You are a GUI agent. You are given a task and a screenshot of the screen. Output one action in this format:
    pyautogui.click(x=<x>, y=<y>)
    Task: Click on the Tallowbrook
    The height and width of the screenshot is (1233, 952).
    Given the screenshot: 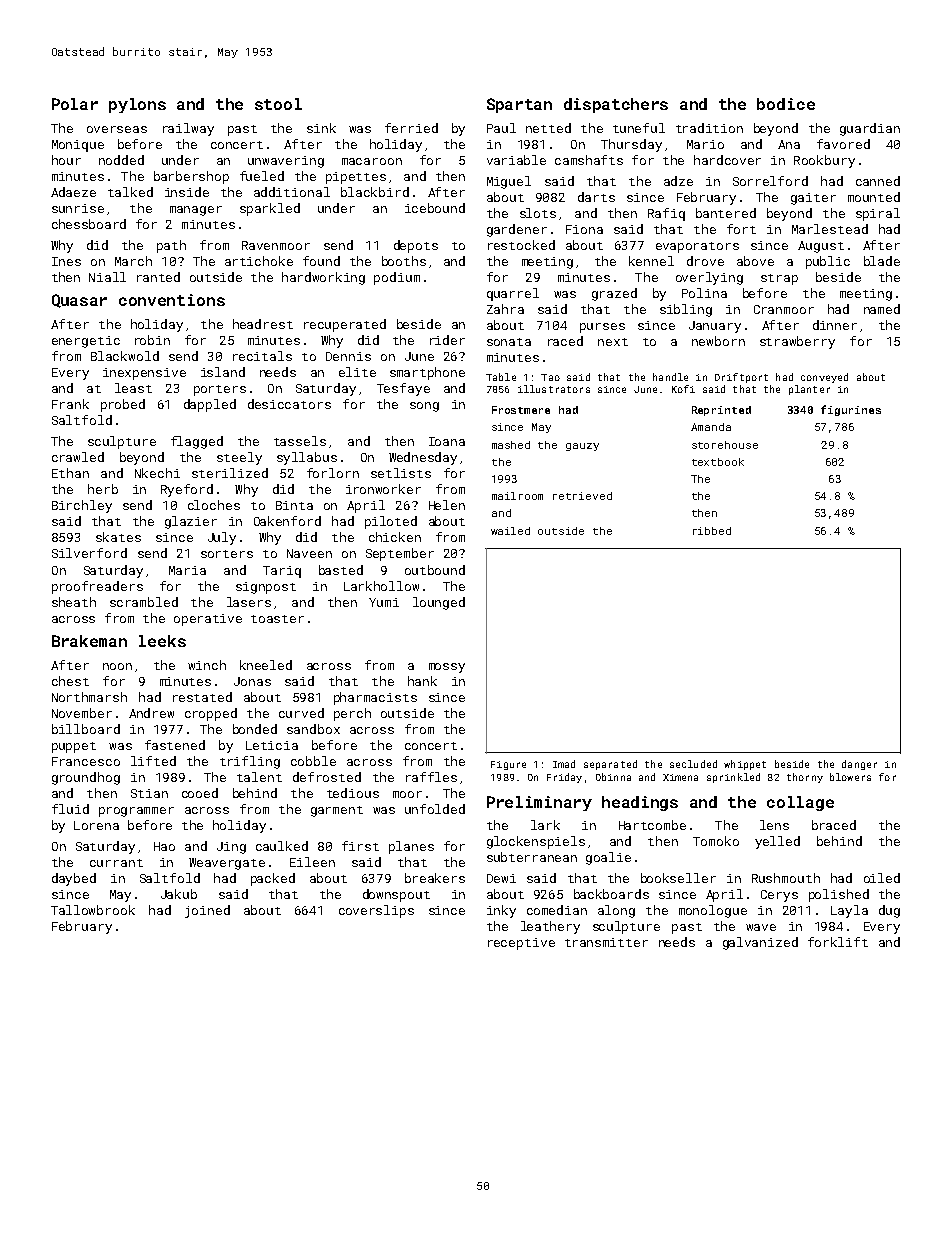 What is the action you would take?
    pyautogui.click(x=93, y=910)
